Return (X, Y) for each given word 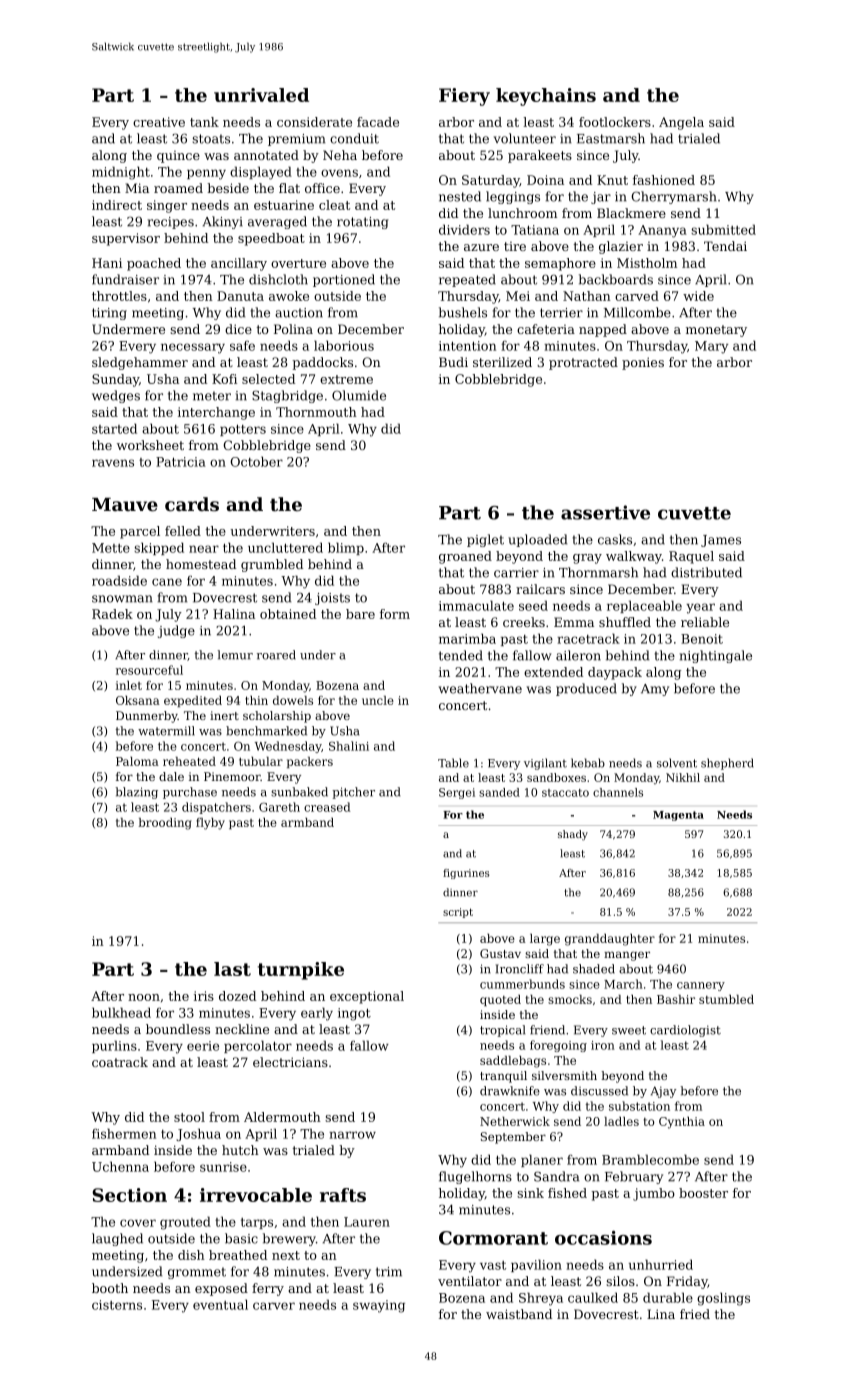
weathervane (480, 688)
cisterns (117, 1305)
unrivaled (261, 95)
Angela (681, 123)
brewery (289, 1239)
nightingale (716, 656)
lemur (235, 655)
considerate (314, 122)
